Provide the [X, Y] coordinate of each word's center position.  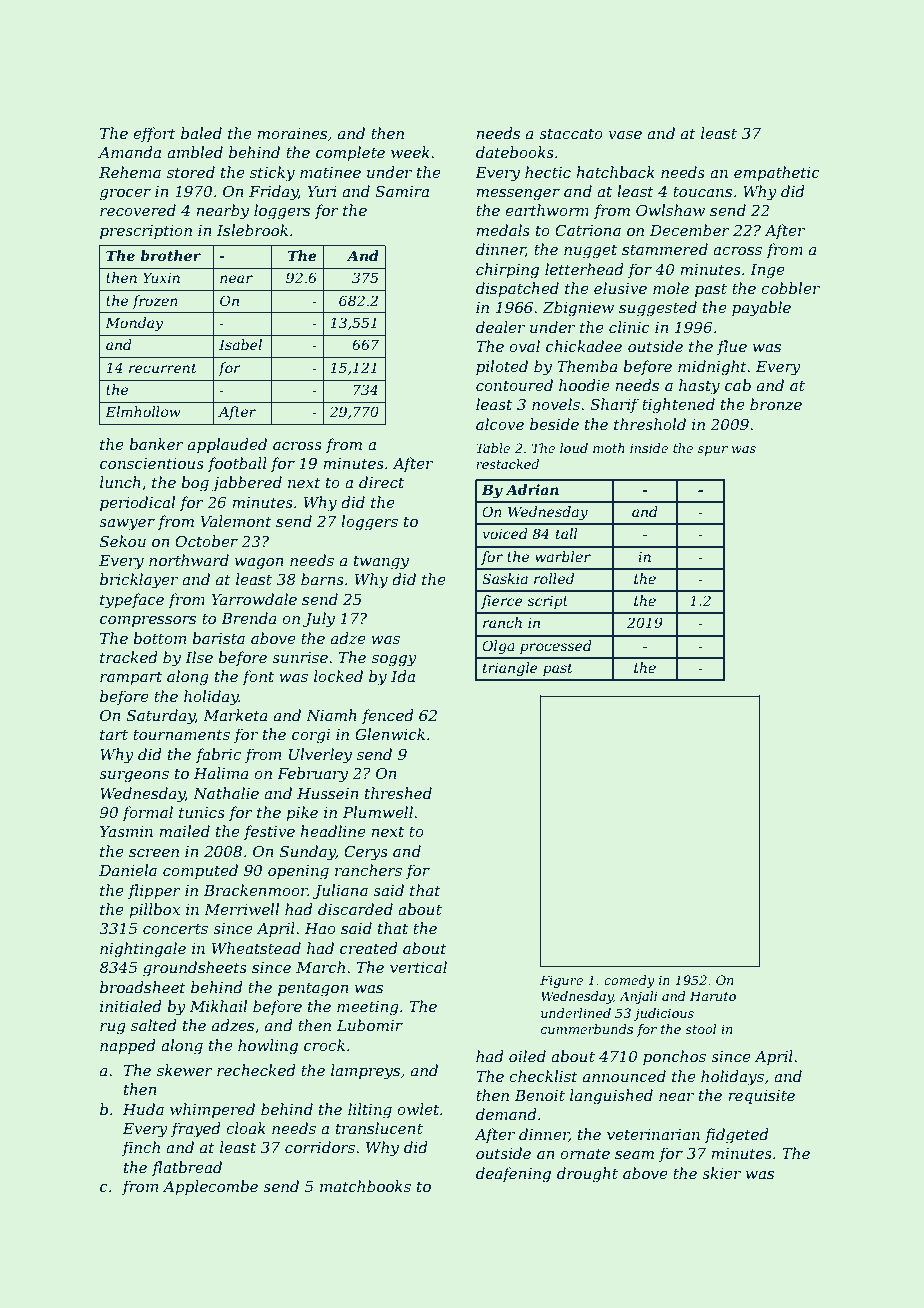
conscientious [152, 463]
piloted [502, 367]
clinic [629, 327]
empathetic [777, 173]
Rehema [130, 172]
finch [141, 1148]
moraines [292, 133]
